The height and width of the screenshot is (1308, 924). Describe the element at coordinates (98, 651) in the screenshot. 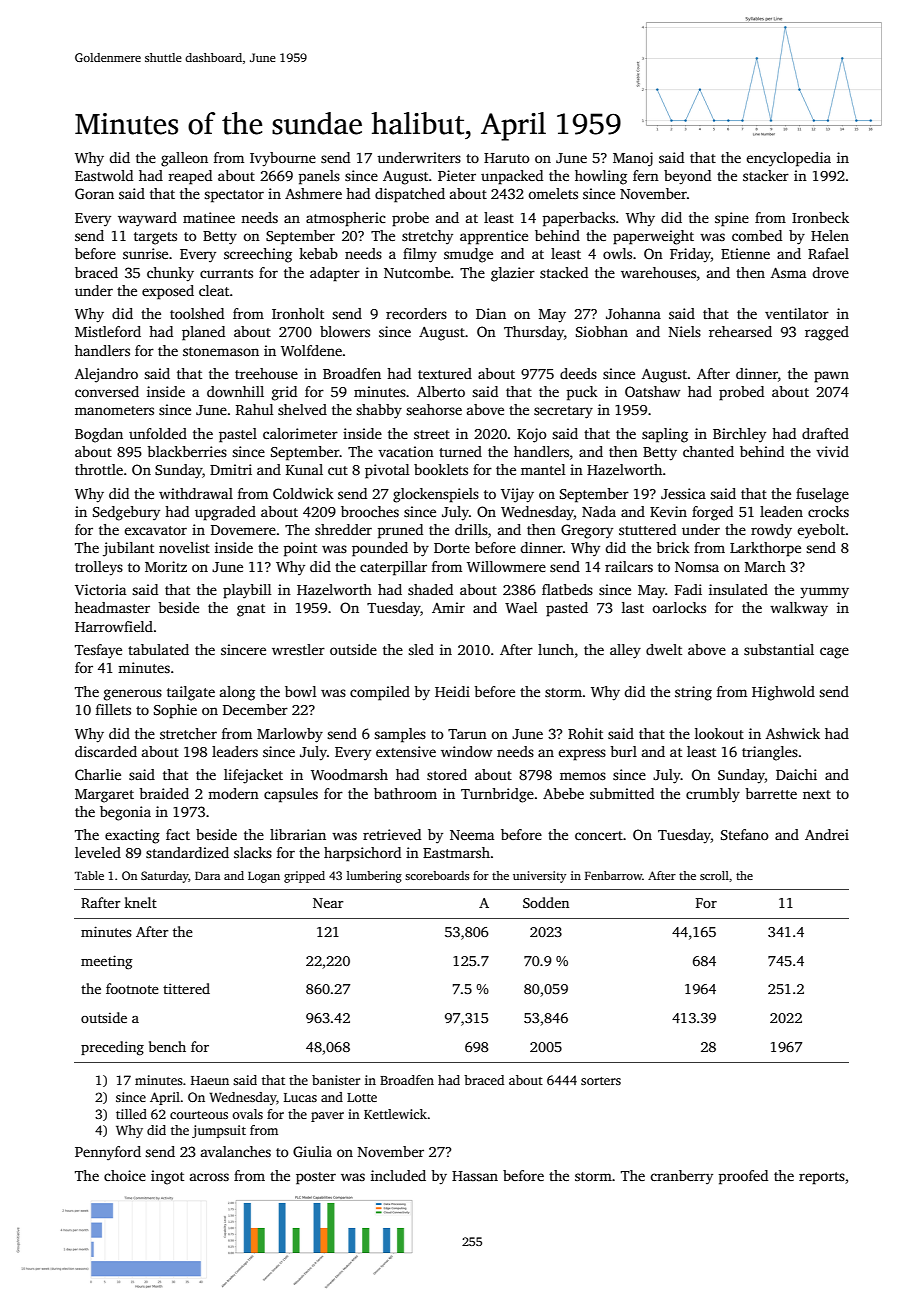

I see `Tesfaye` at that location.
